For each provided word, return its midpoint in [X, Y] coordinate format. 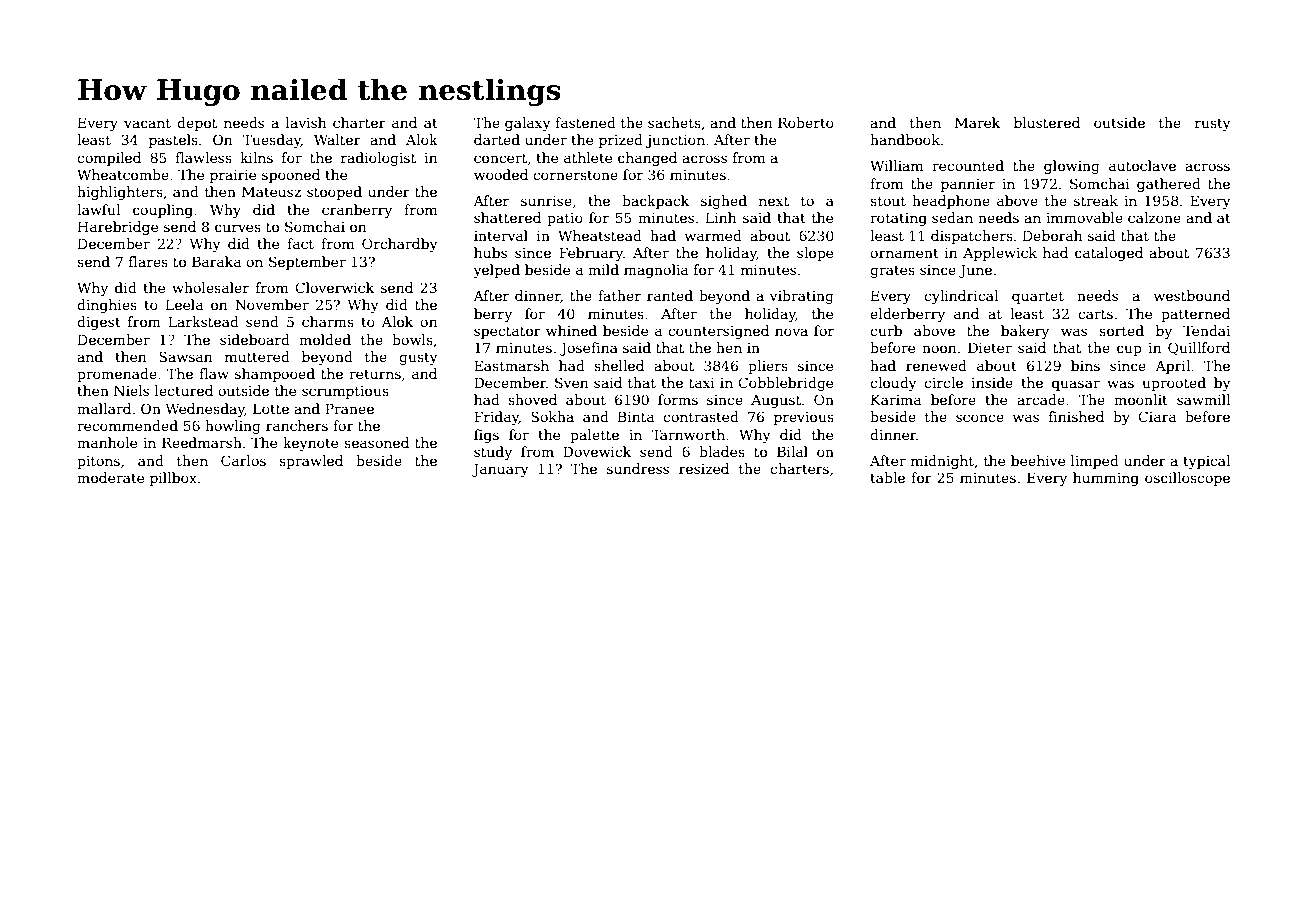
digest [99, 323]
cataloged [1109, 254]
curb [886, 330]
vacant [147, 123]
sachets [674, 122]
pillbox [173, 479]
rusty [1213, 124]
